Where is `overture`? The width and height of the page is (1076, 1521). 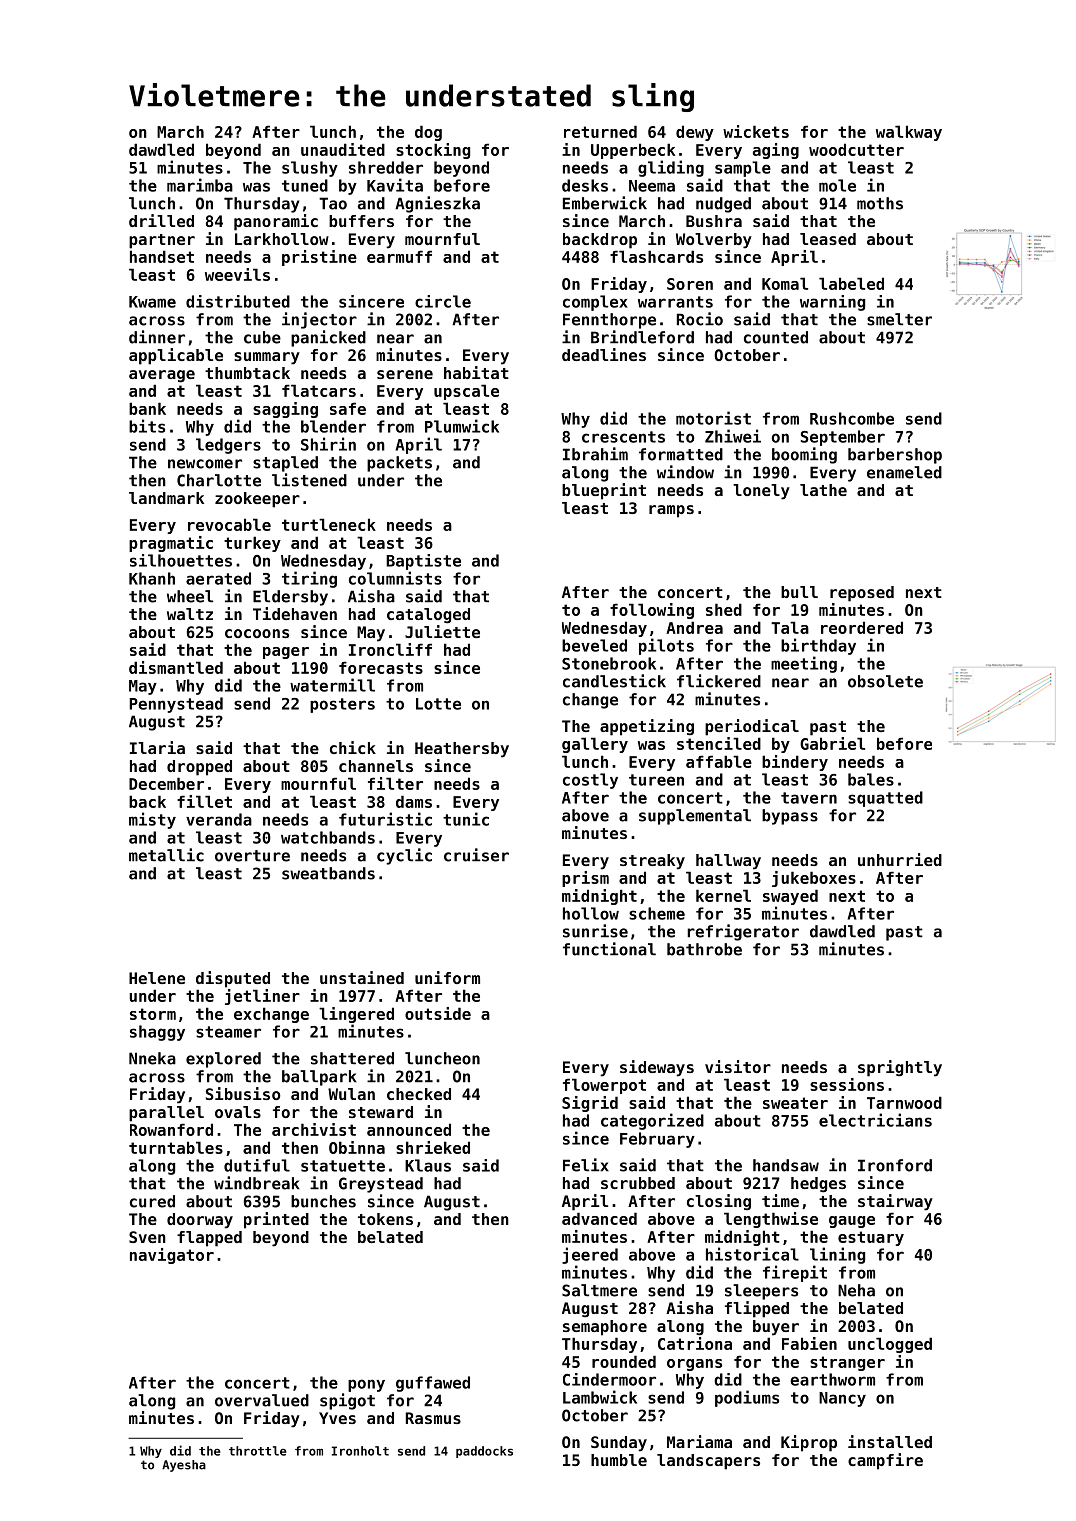 overture is located at coordinates (252, 856).
